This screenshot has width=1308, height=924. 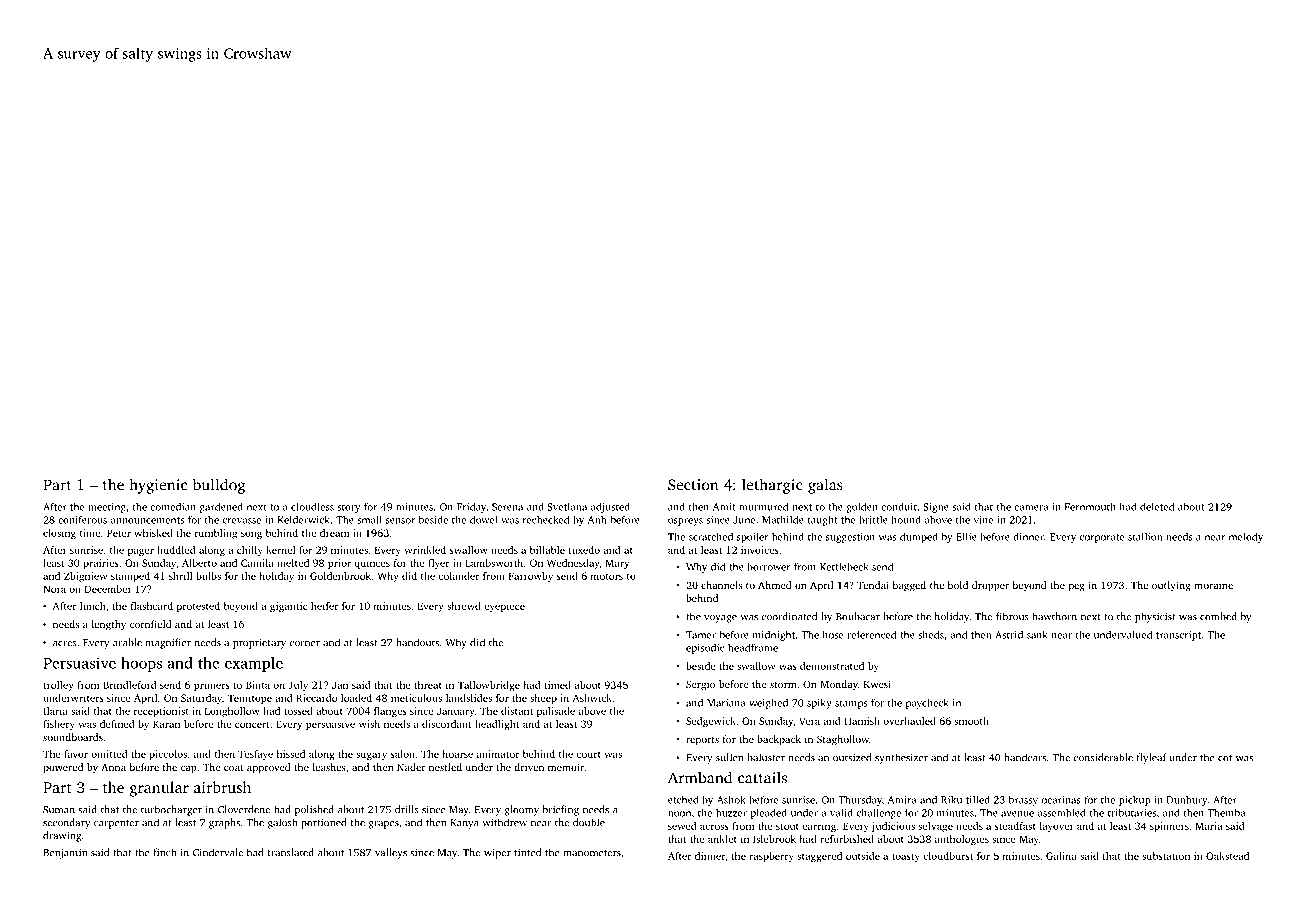 What do you see at coordinates (198, 607) in the screenshot?
I see `protested` at bounding box center [198, 607].
